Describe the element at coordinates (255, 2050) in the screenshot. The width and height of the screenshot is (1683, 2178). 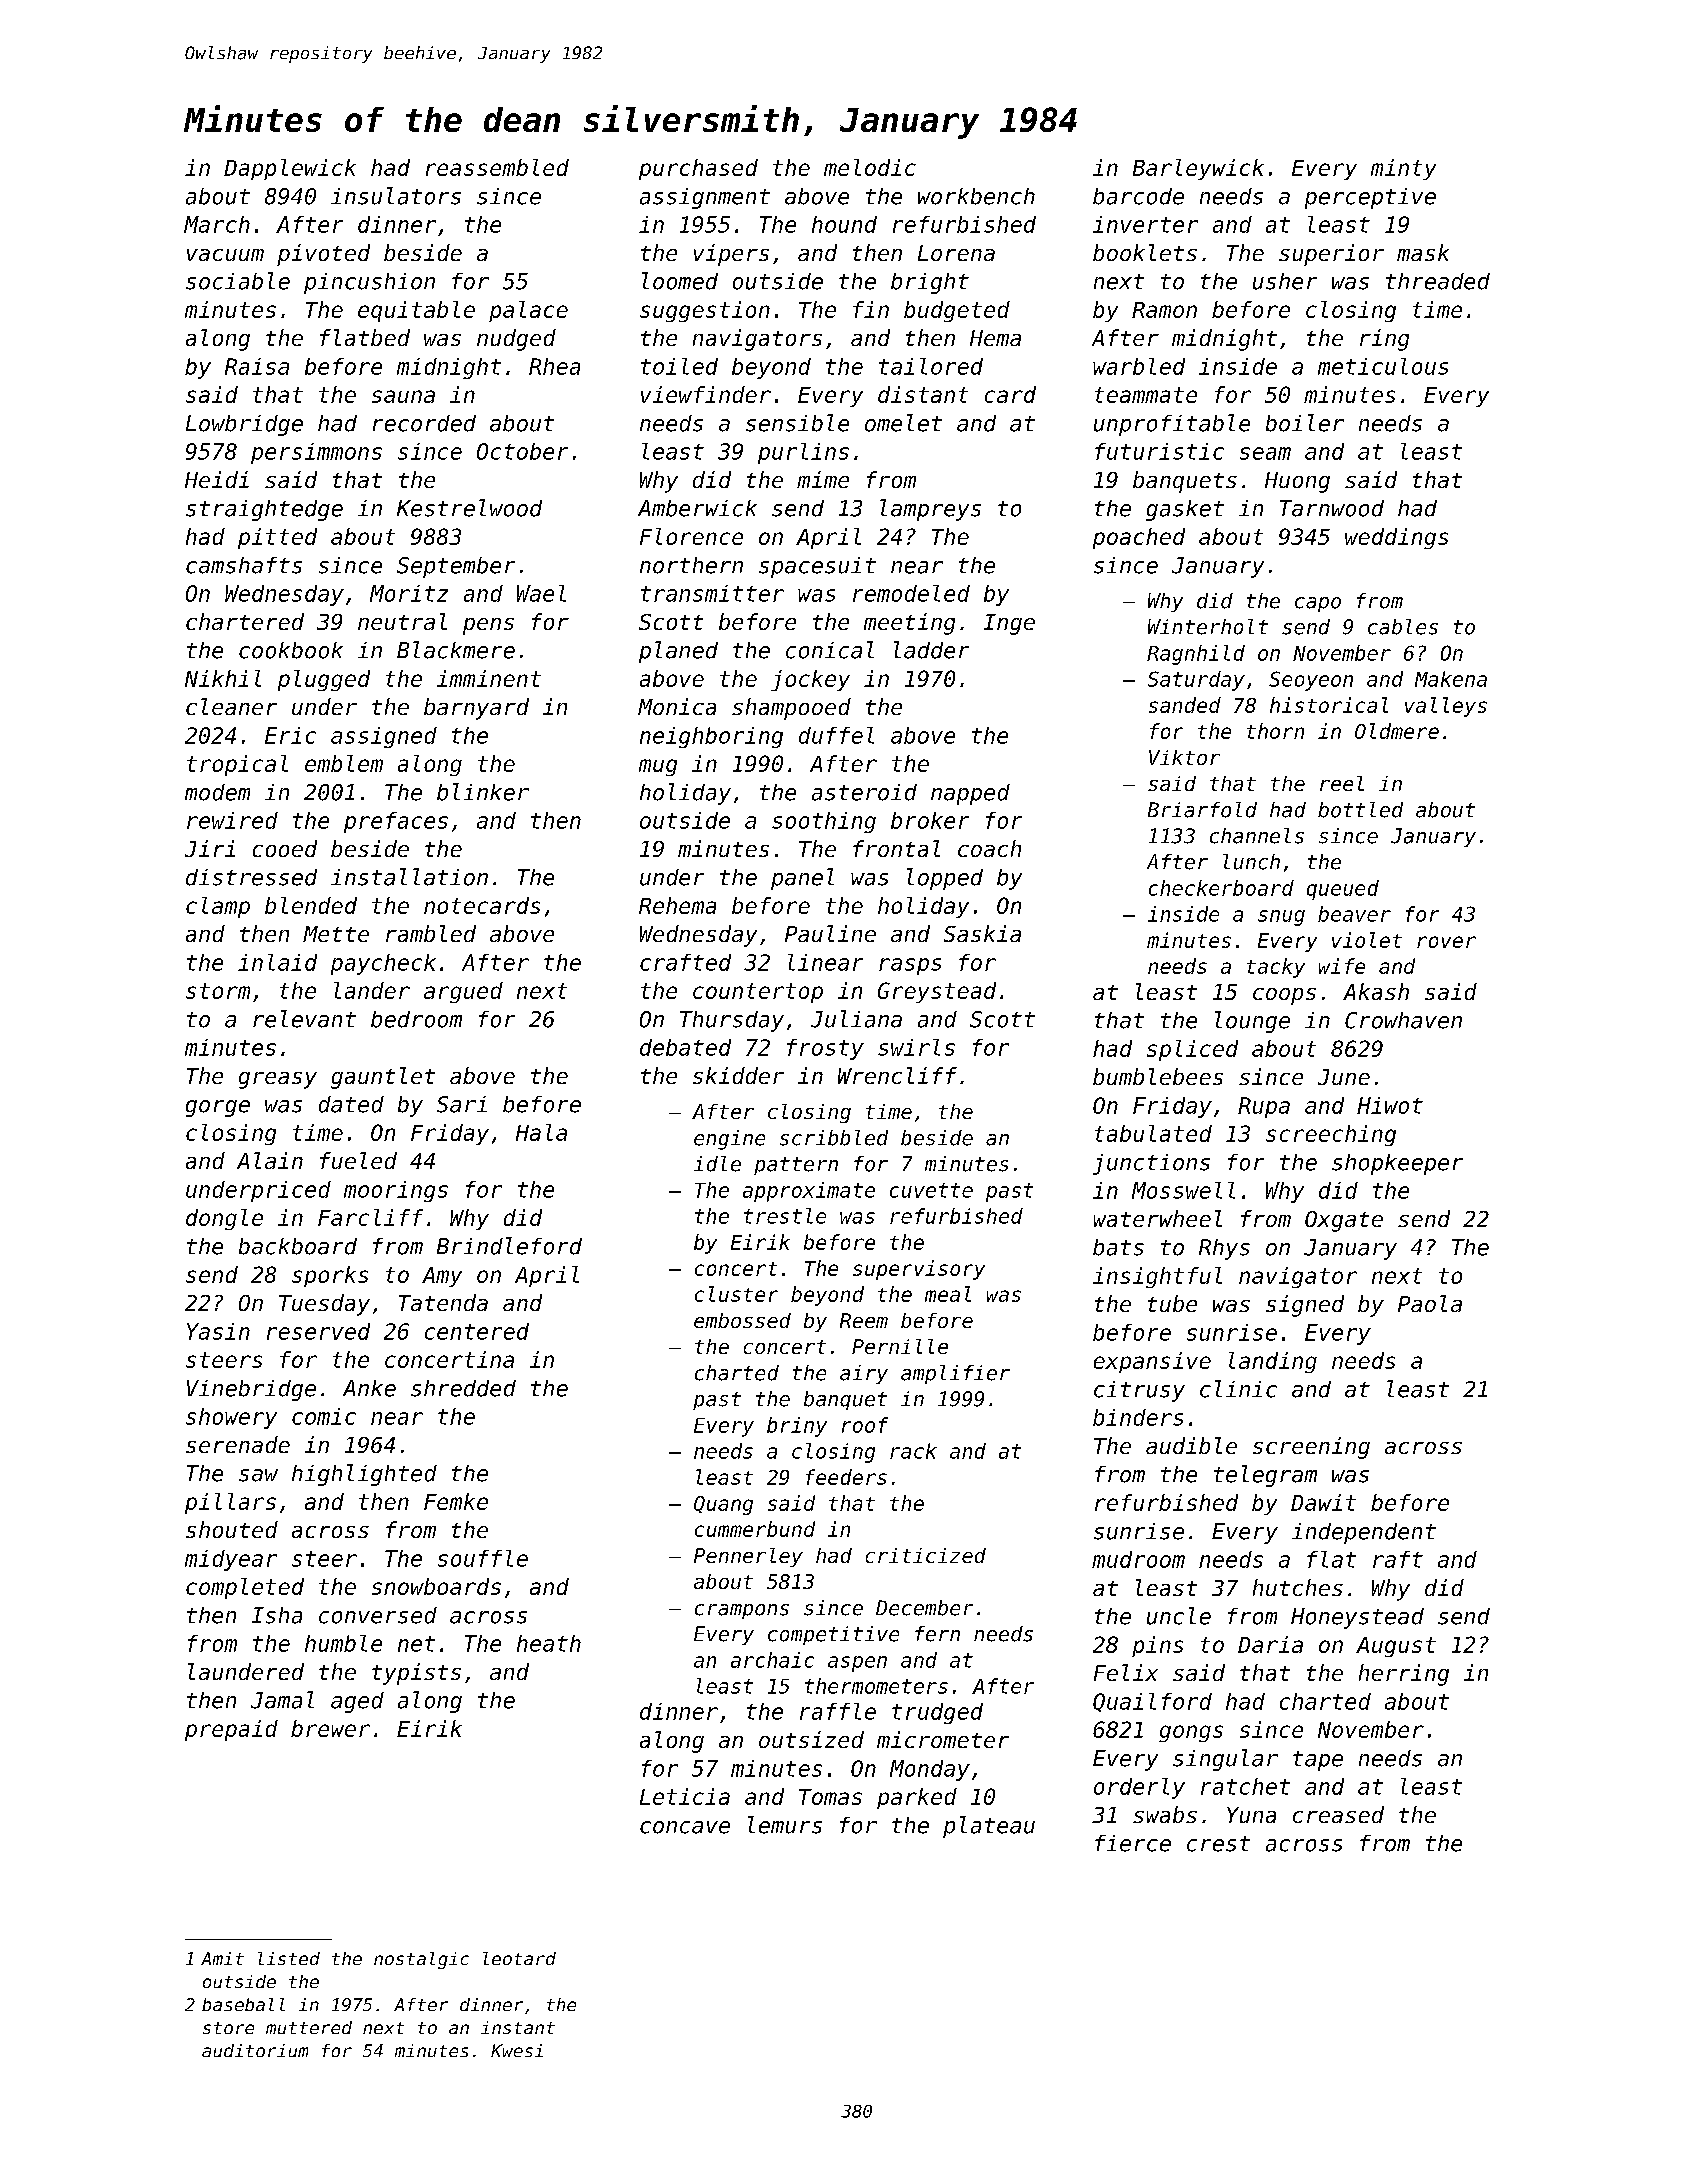
I see `auditorium` at that location.
